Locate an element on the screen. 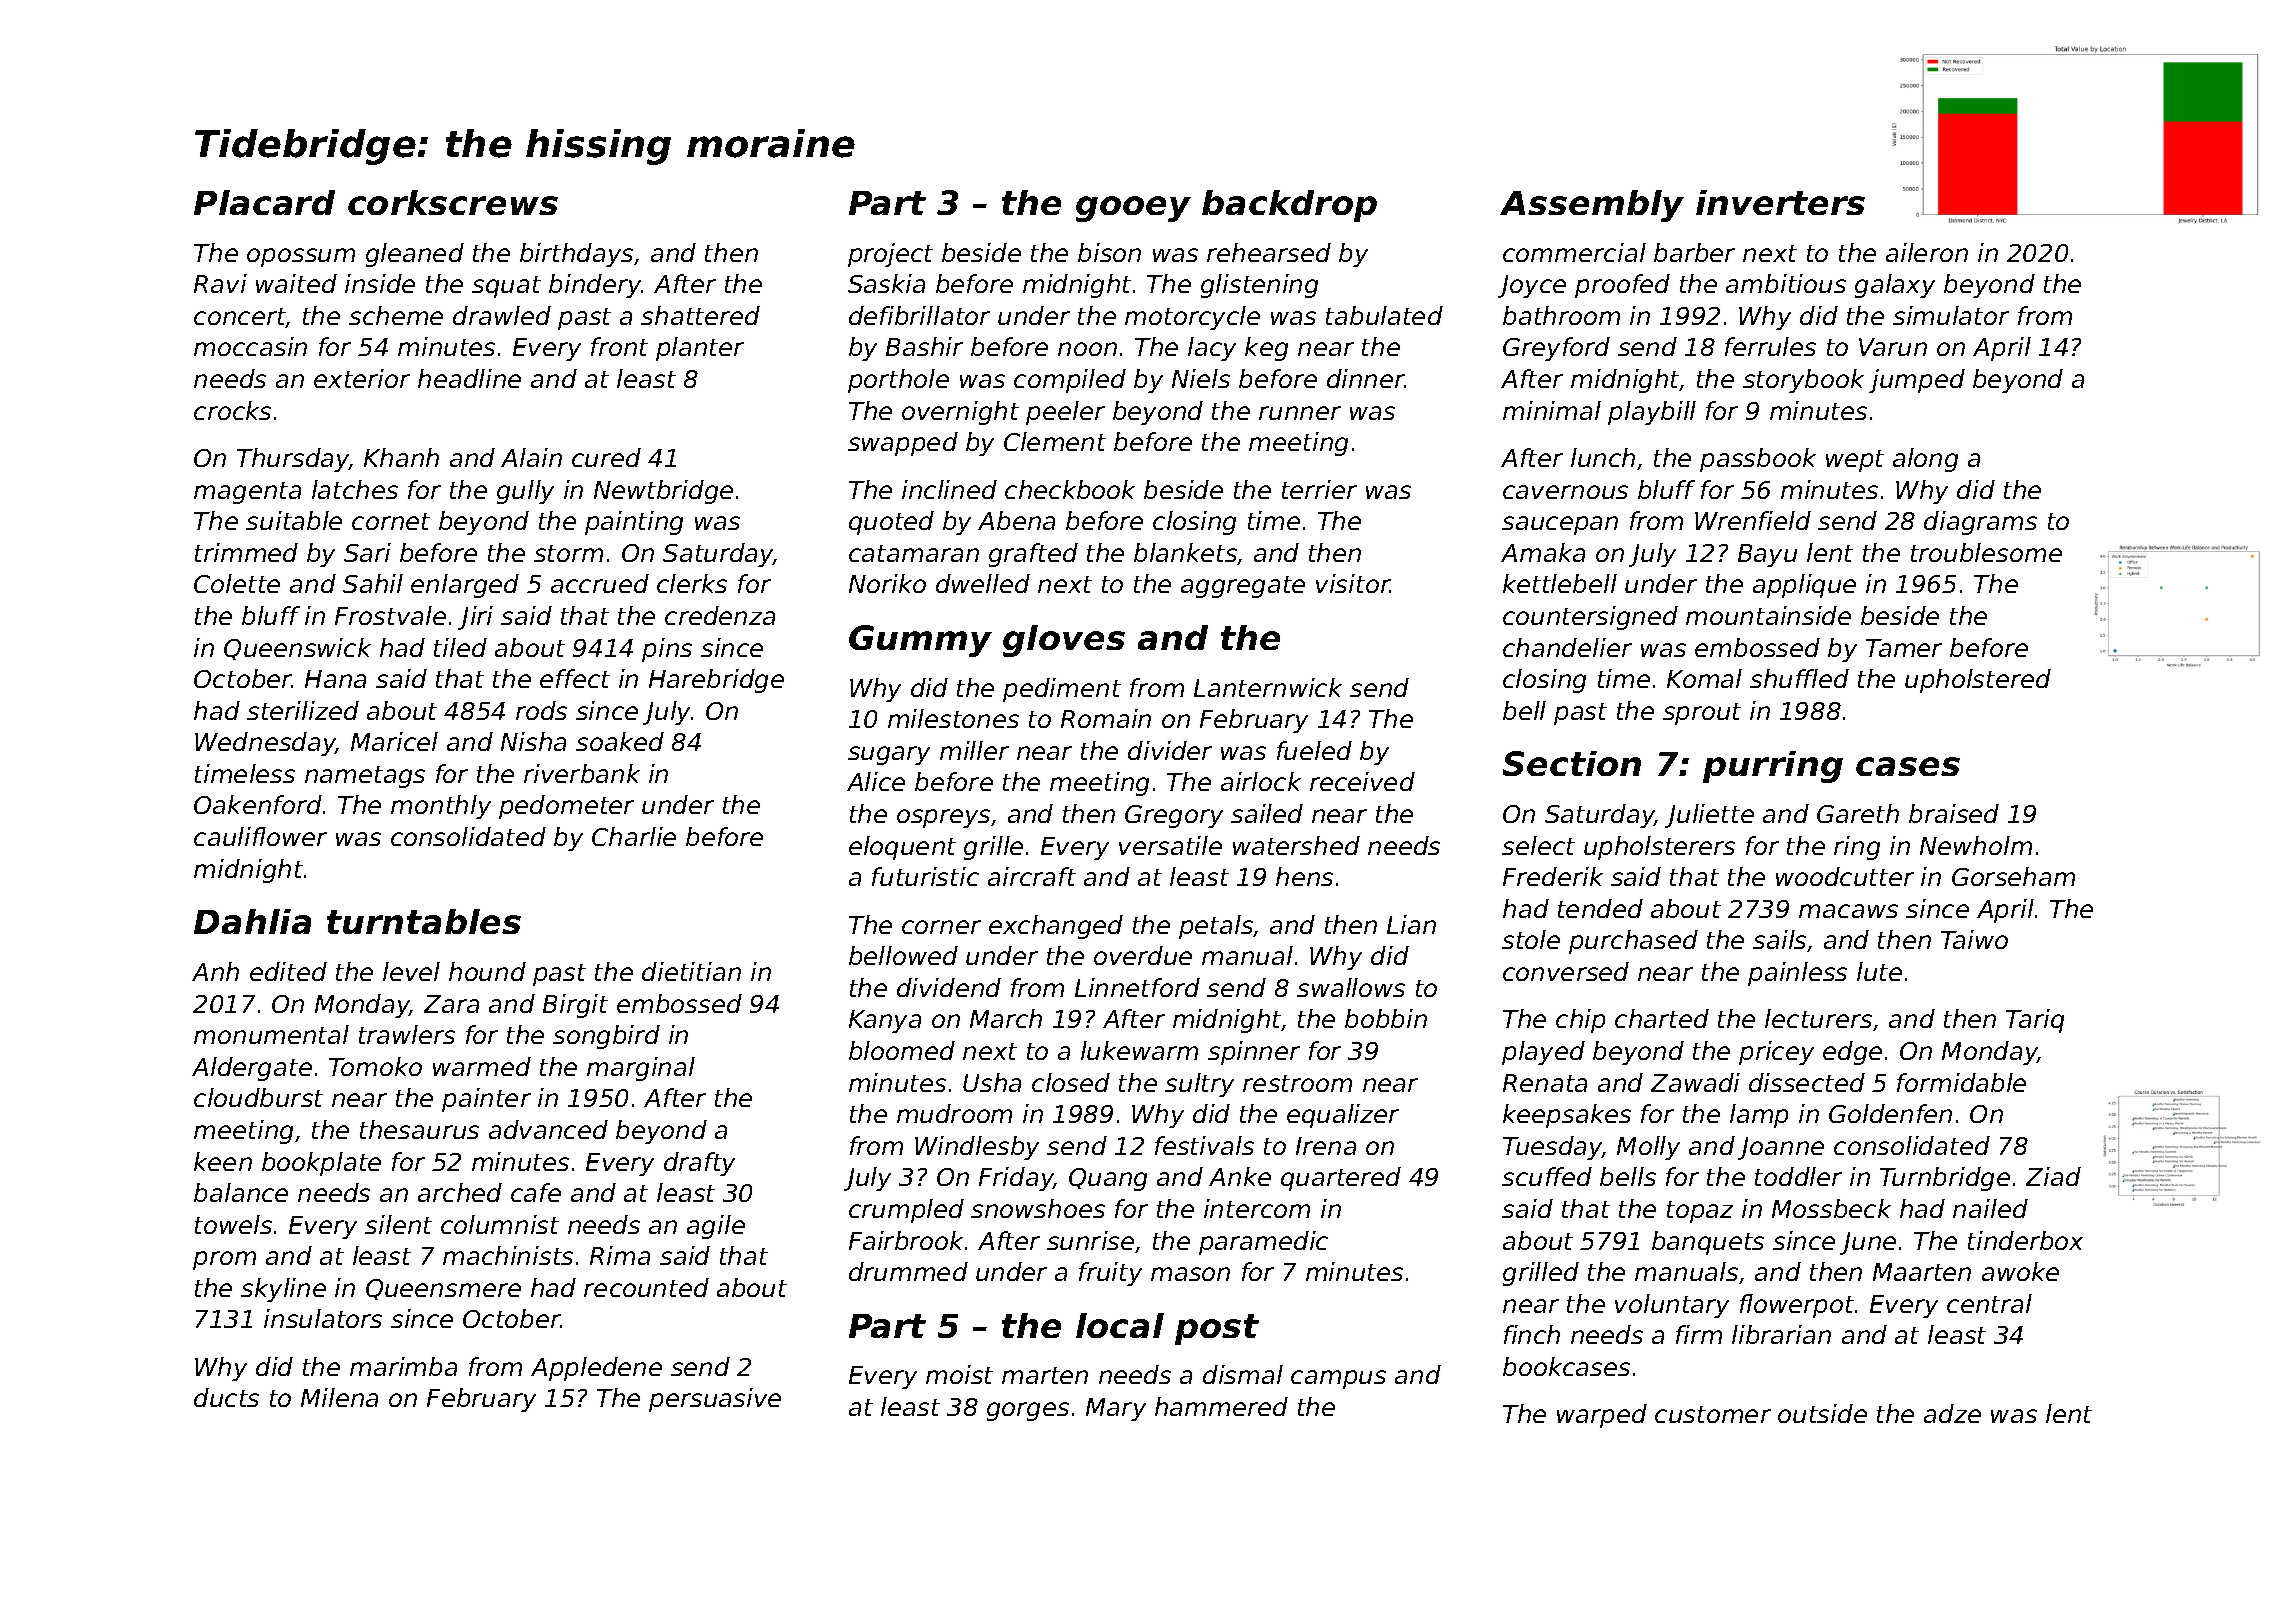 This screenshot has height=1620, width=2292. Bayu is located at coordinates (1767, 555).
